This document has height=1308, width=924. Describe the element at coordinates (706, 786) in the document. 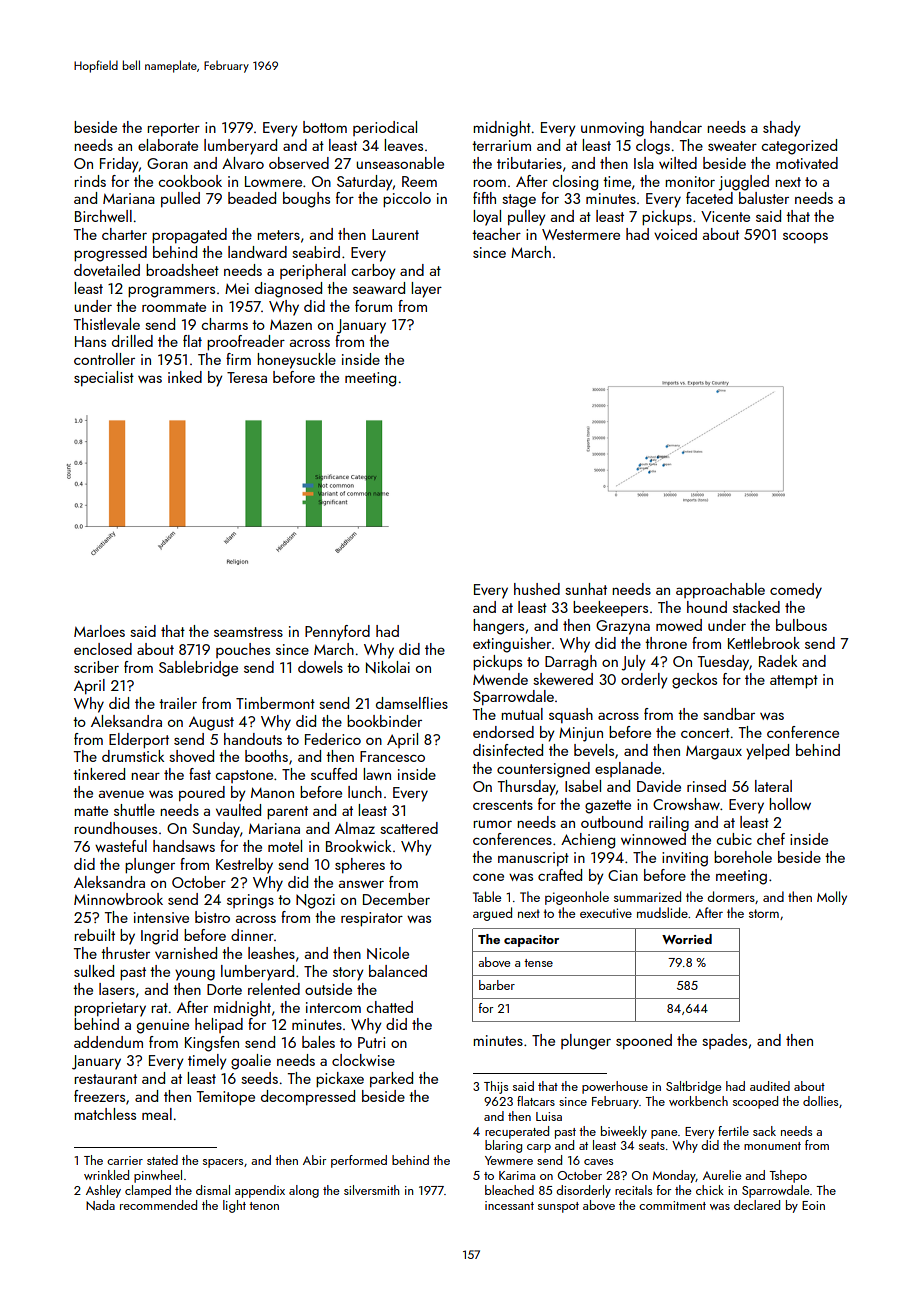

I see `rinsed` at that location.
